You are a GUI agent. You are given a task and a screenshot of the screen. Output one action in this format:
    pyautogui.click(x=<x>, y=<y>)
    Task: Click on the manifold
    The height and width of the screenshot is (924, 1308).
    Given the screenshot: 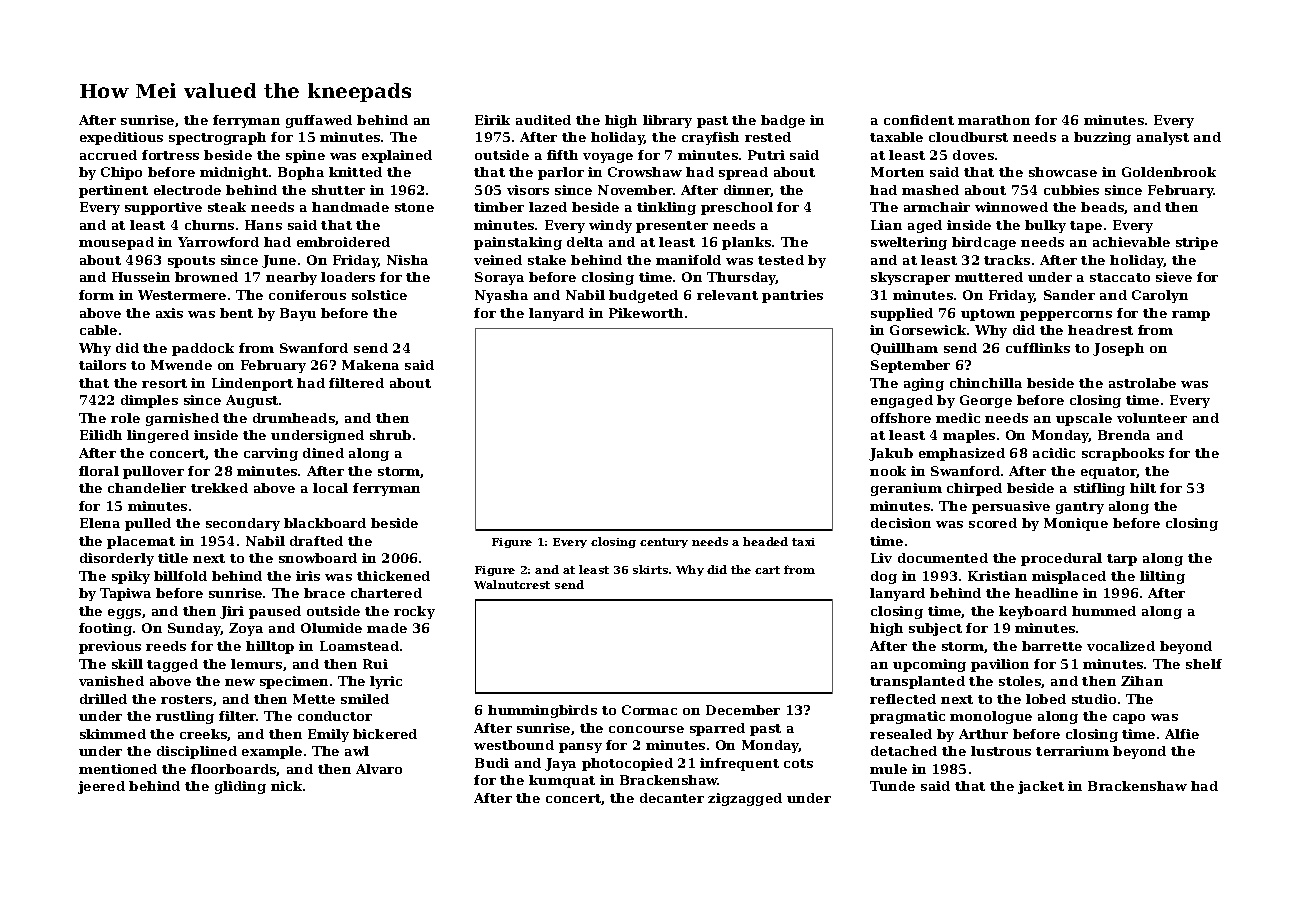 What is the action you would take?
    pyautogui.click(x=688, y=260)
